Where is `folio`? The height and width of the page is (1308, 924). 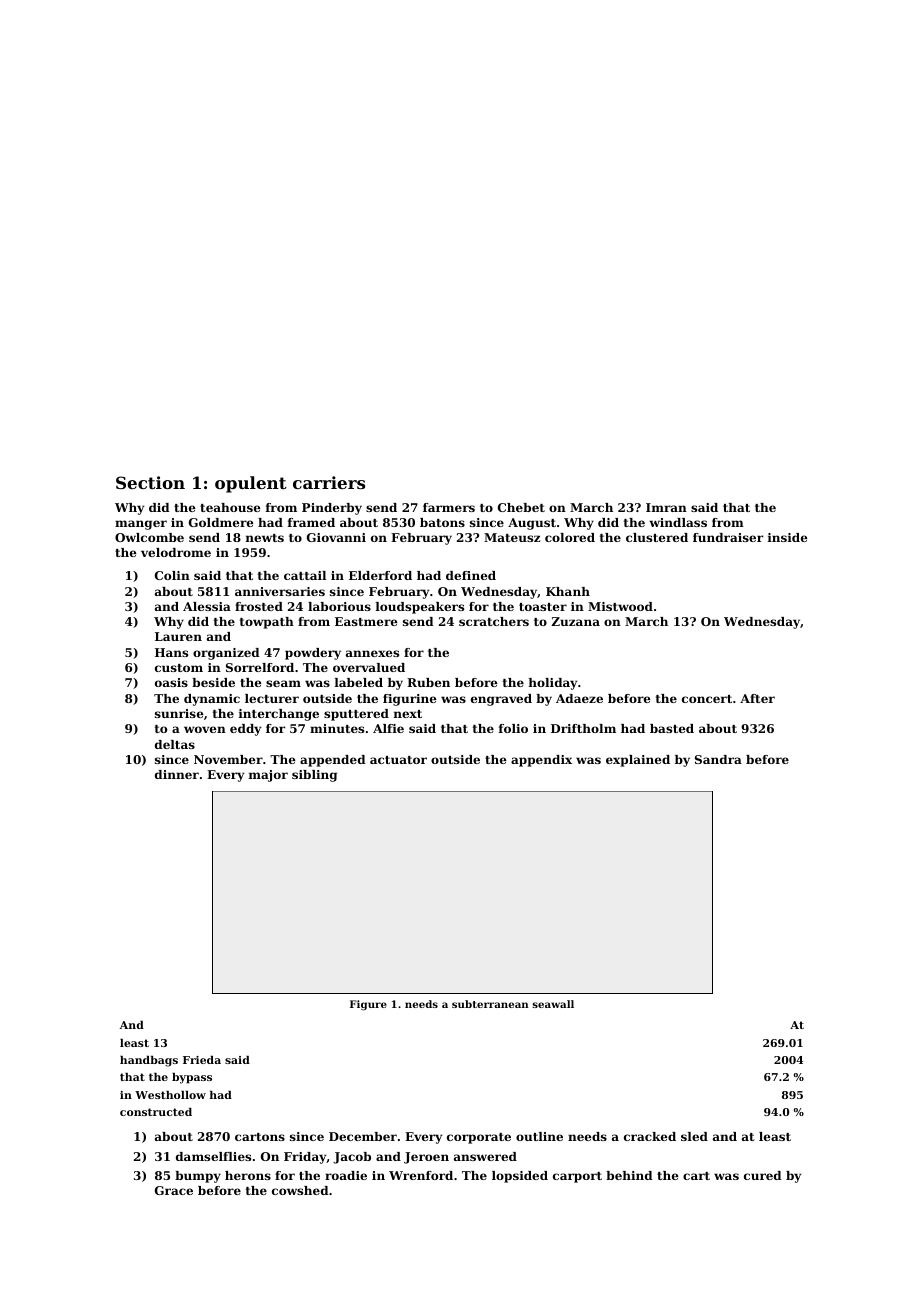 folio is located at coordinates (513, 728).
